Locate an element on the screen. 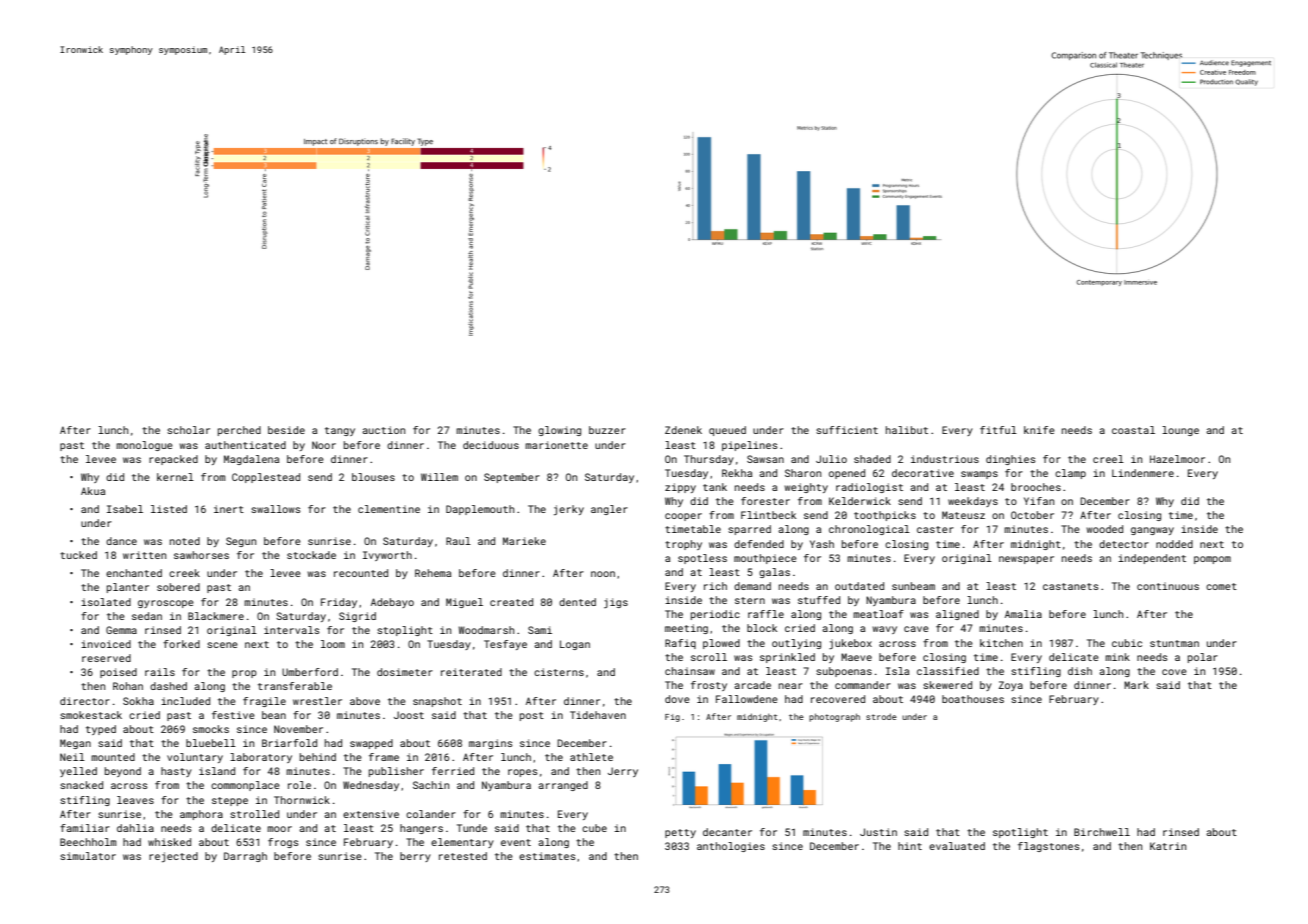  zippy is located at coordinates (680, 488).
